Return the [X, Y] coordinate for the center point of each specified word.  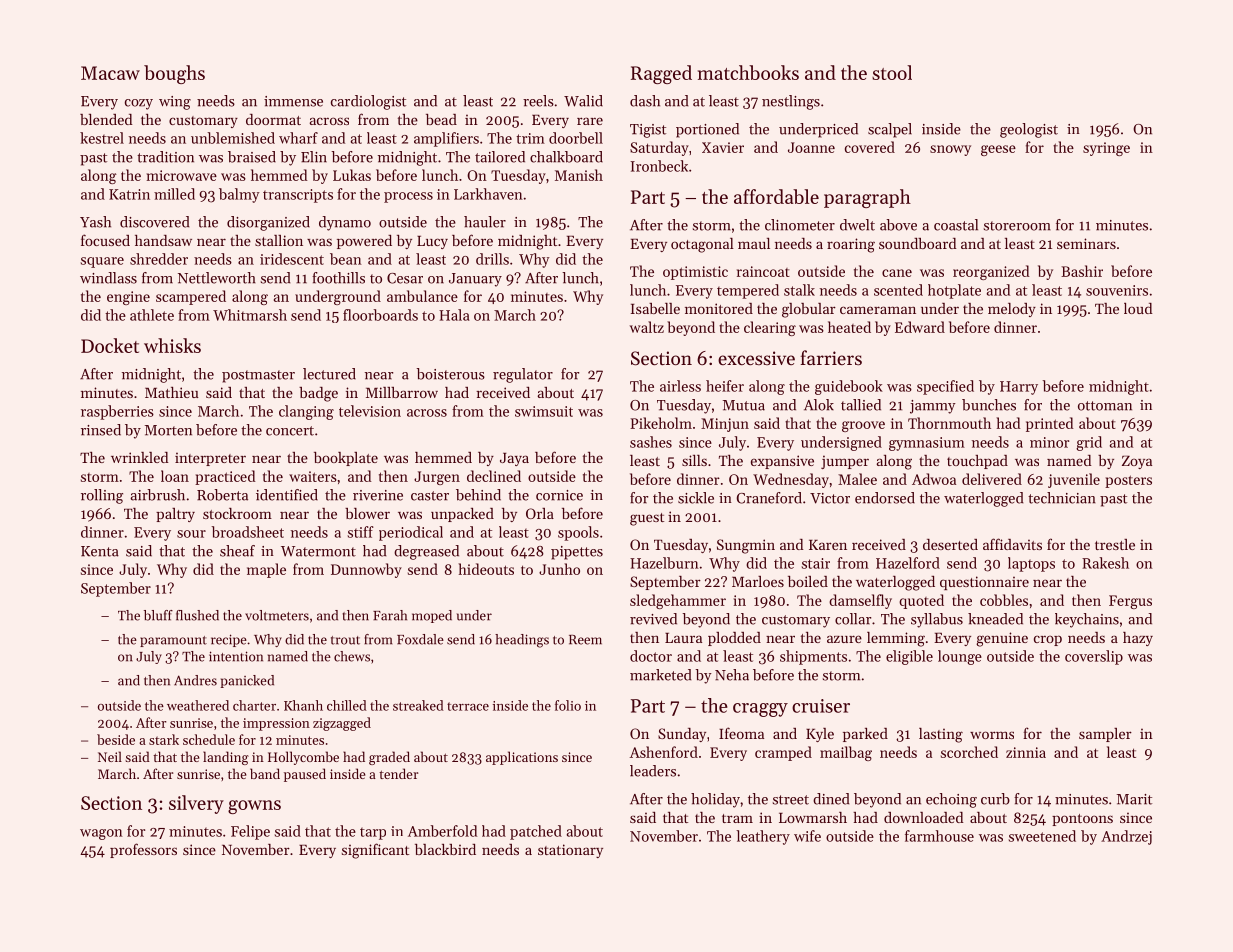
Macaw [110, 73]
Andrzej [1126, 837]
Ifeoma [741, 733]
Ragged [661, 74]
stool [892, 72]
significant [375, 851]
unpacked [462, 515]
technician [1062, 498]
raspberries [117, 412]
